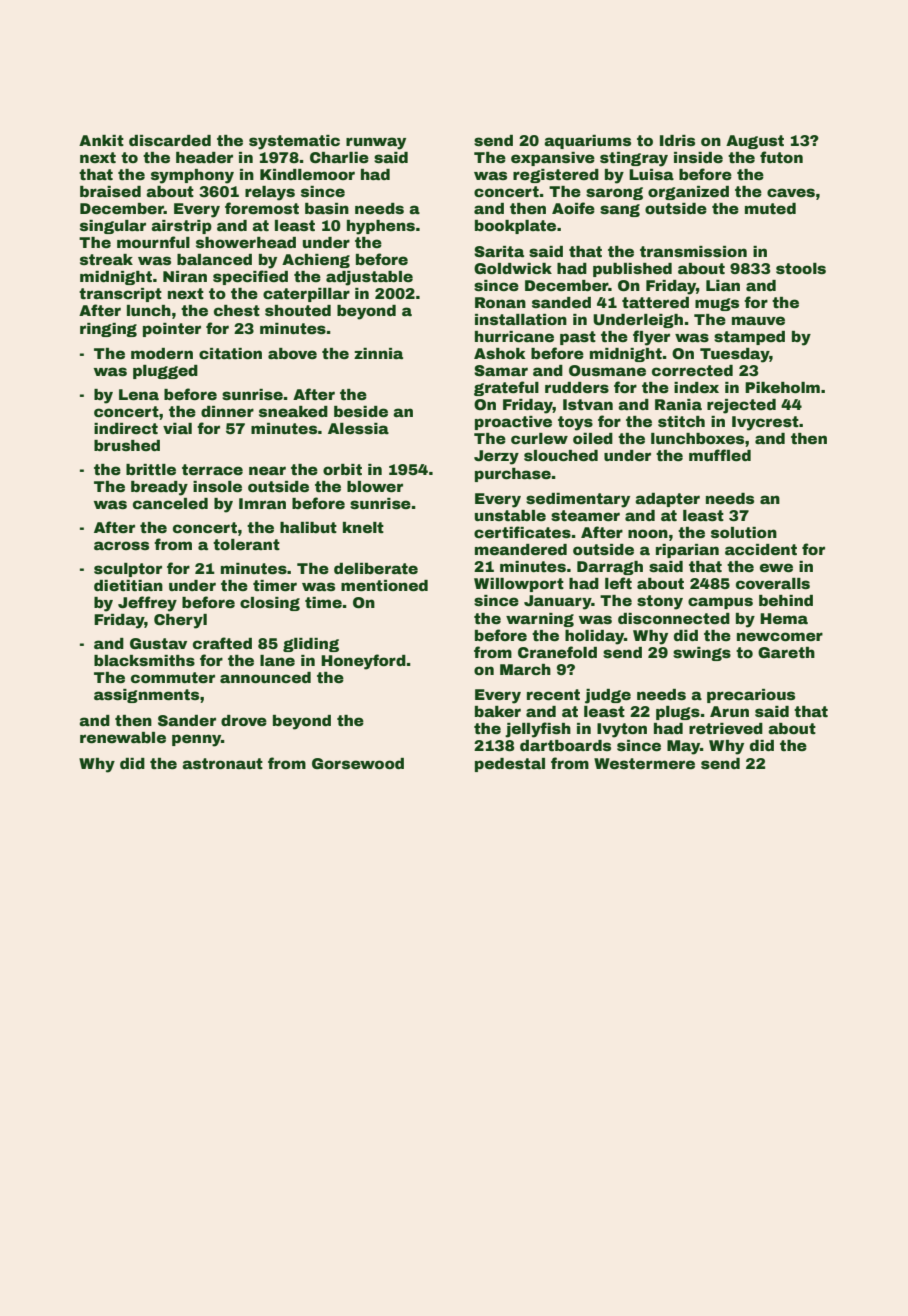  Describe the element at coordinates (376, 143) in the screenshot. I see `runway` at that location.
